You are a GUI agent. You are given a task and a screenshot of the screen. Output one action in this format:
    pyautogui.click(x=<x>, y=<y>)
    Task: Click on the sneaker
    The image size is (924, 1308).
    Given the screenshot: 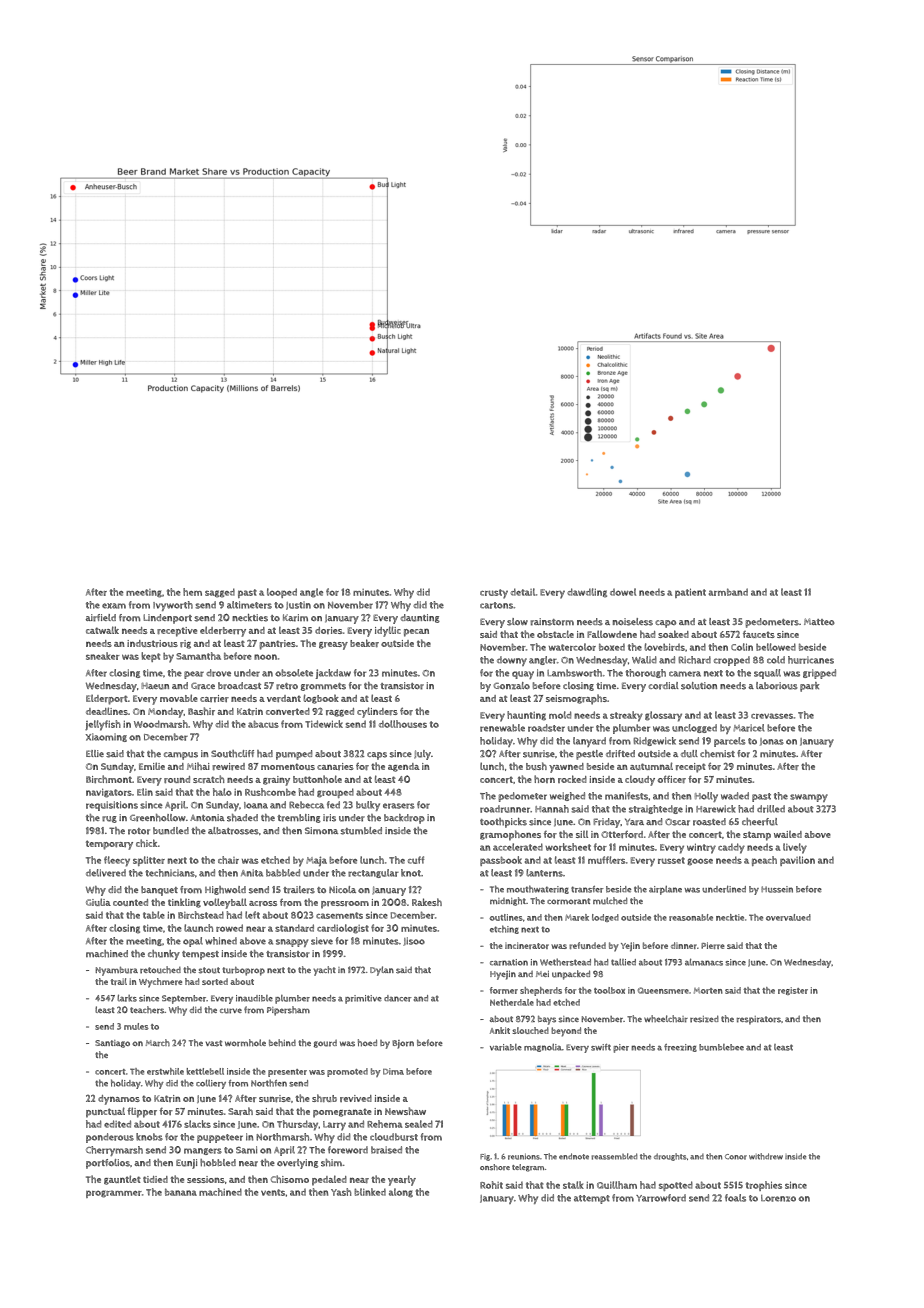 What is the action you would take?
    pyautogui.click(x=103, y=656)
